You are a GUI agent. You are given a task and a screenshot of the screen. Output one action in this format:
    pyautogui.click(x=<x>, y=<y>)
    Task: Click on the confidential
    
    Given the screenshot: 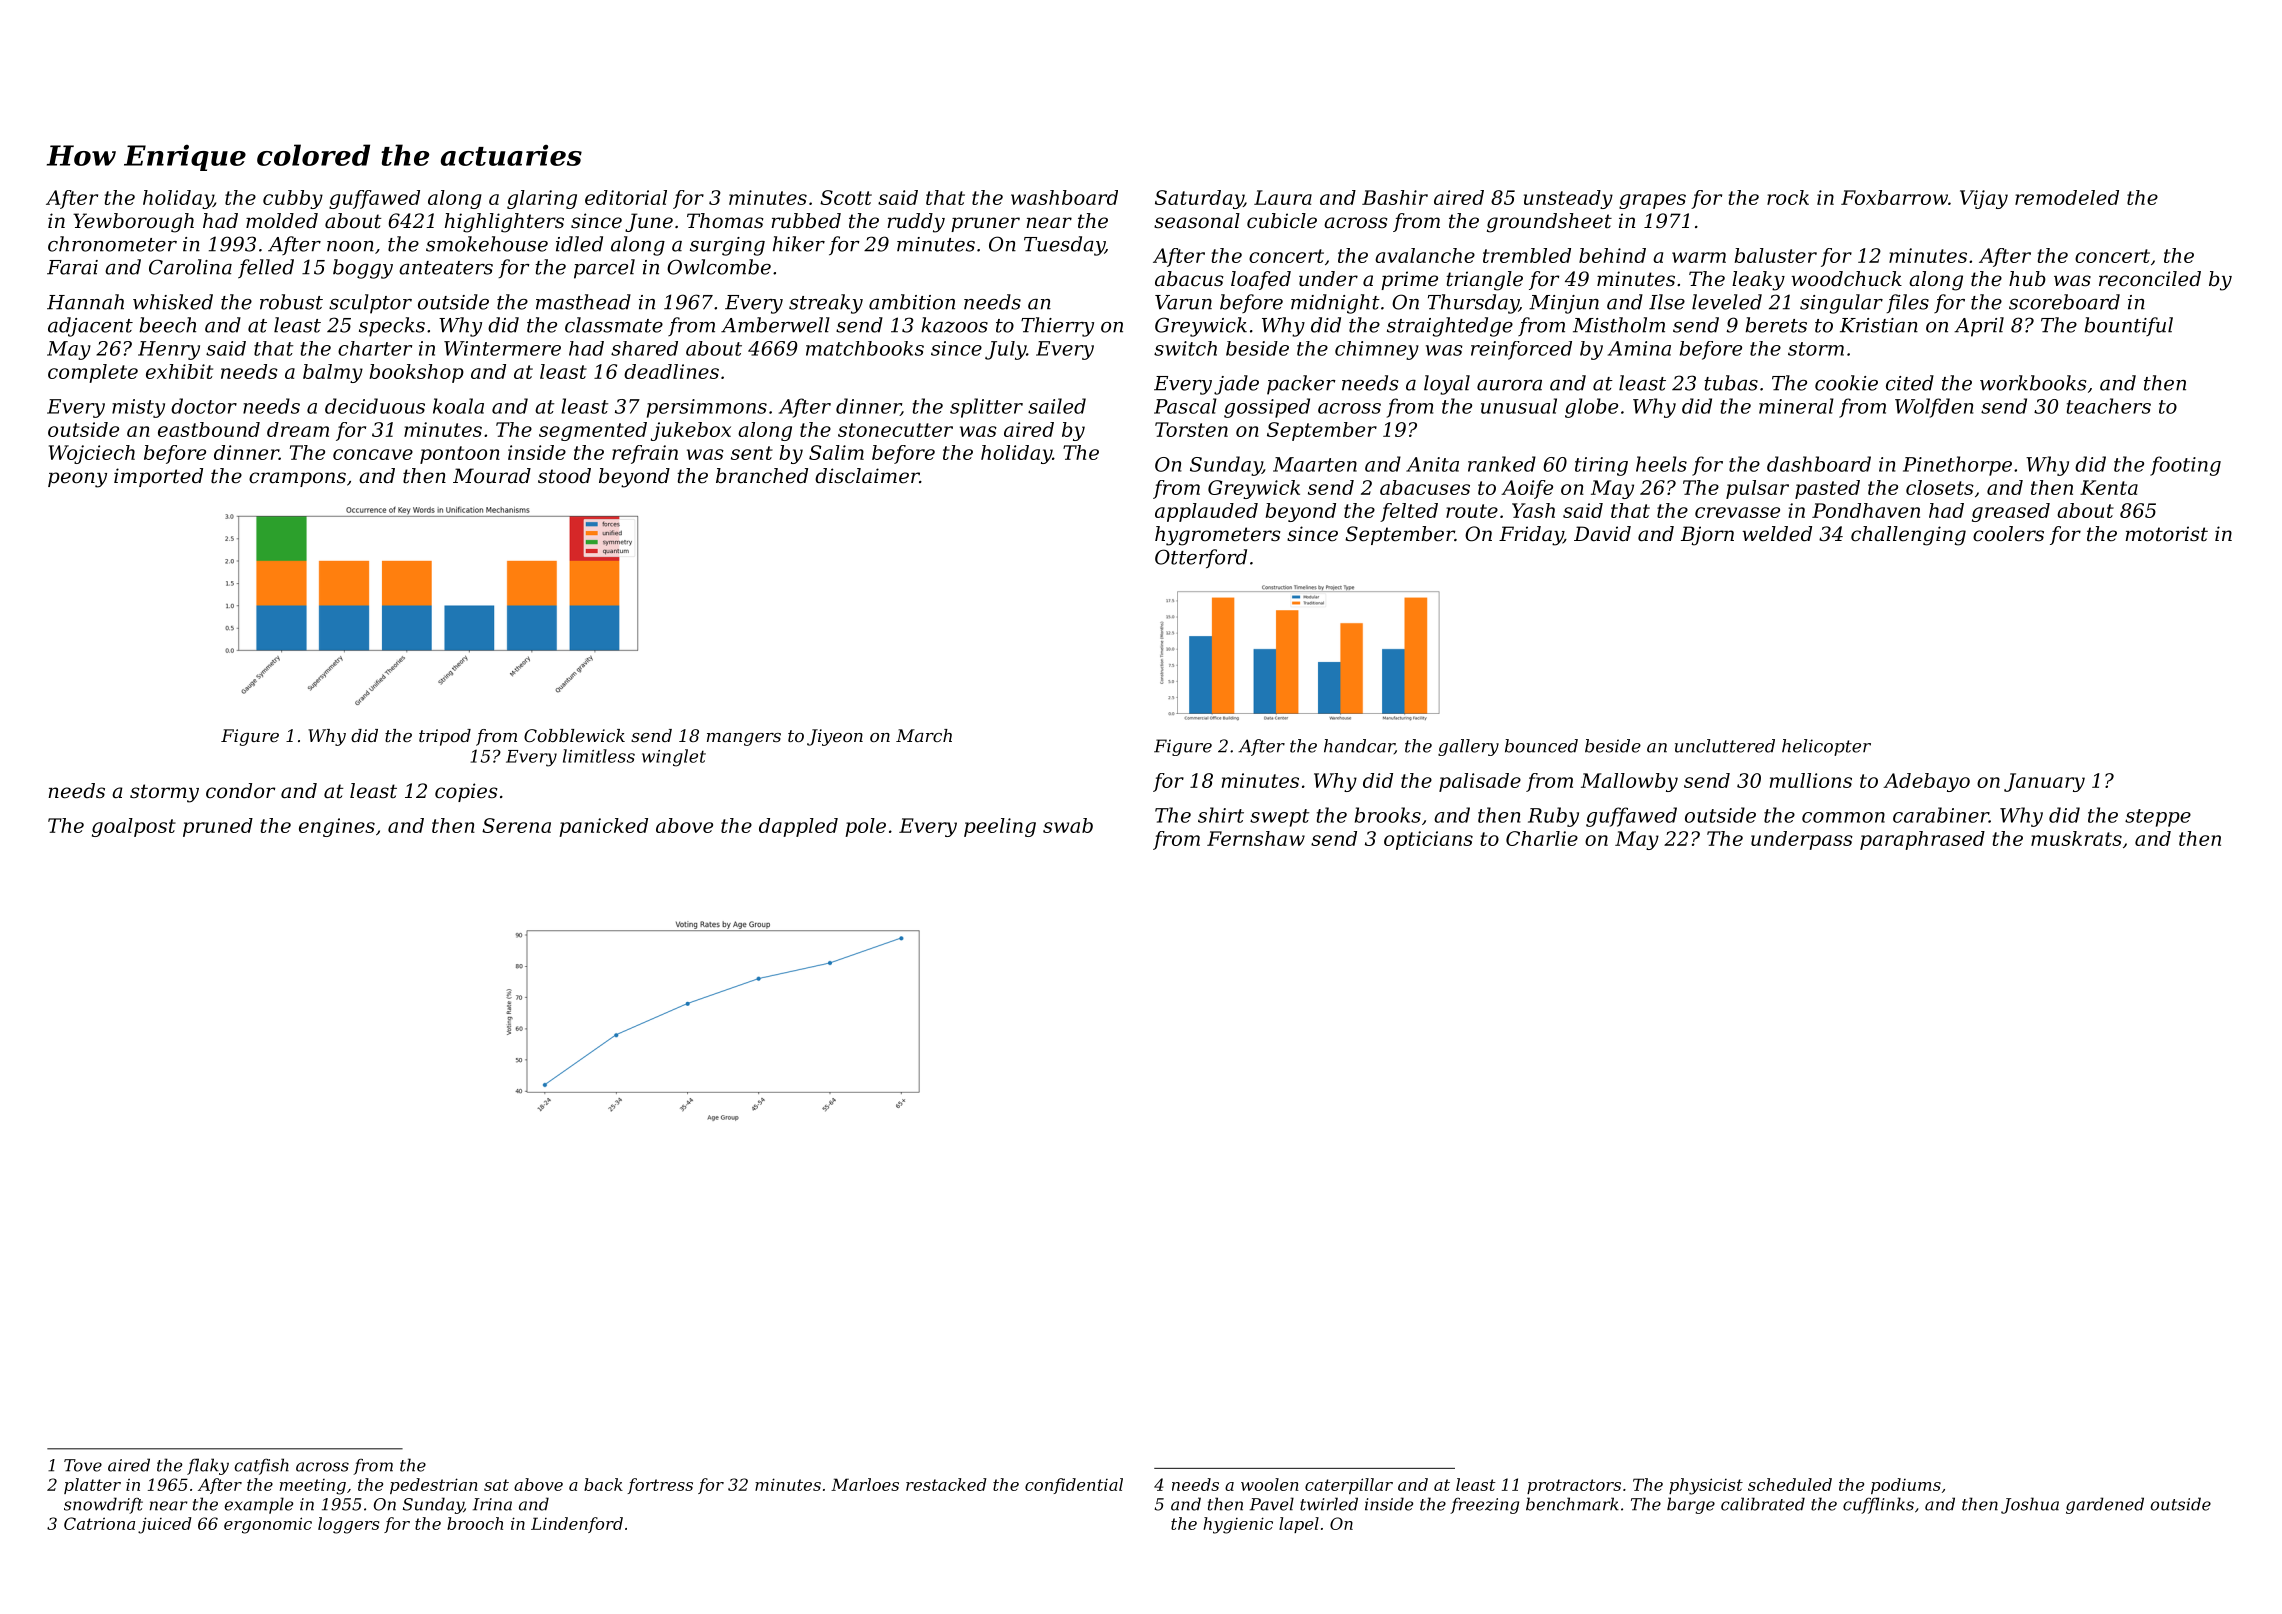 What is the action you would take?
    pyautogui.click(x=1074, y=1486)
